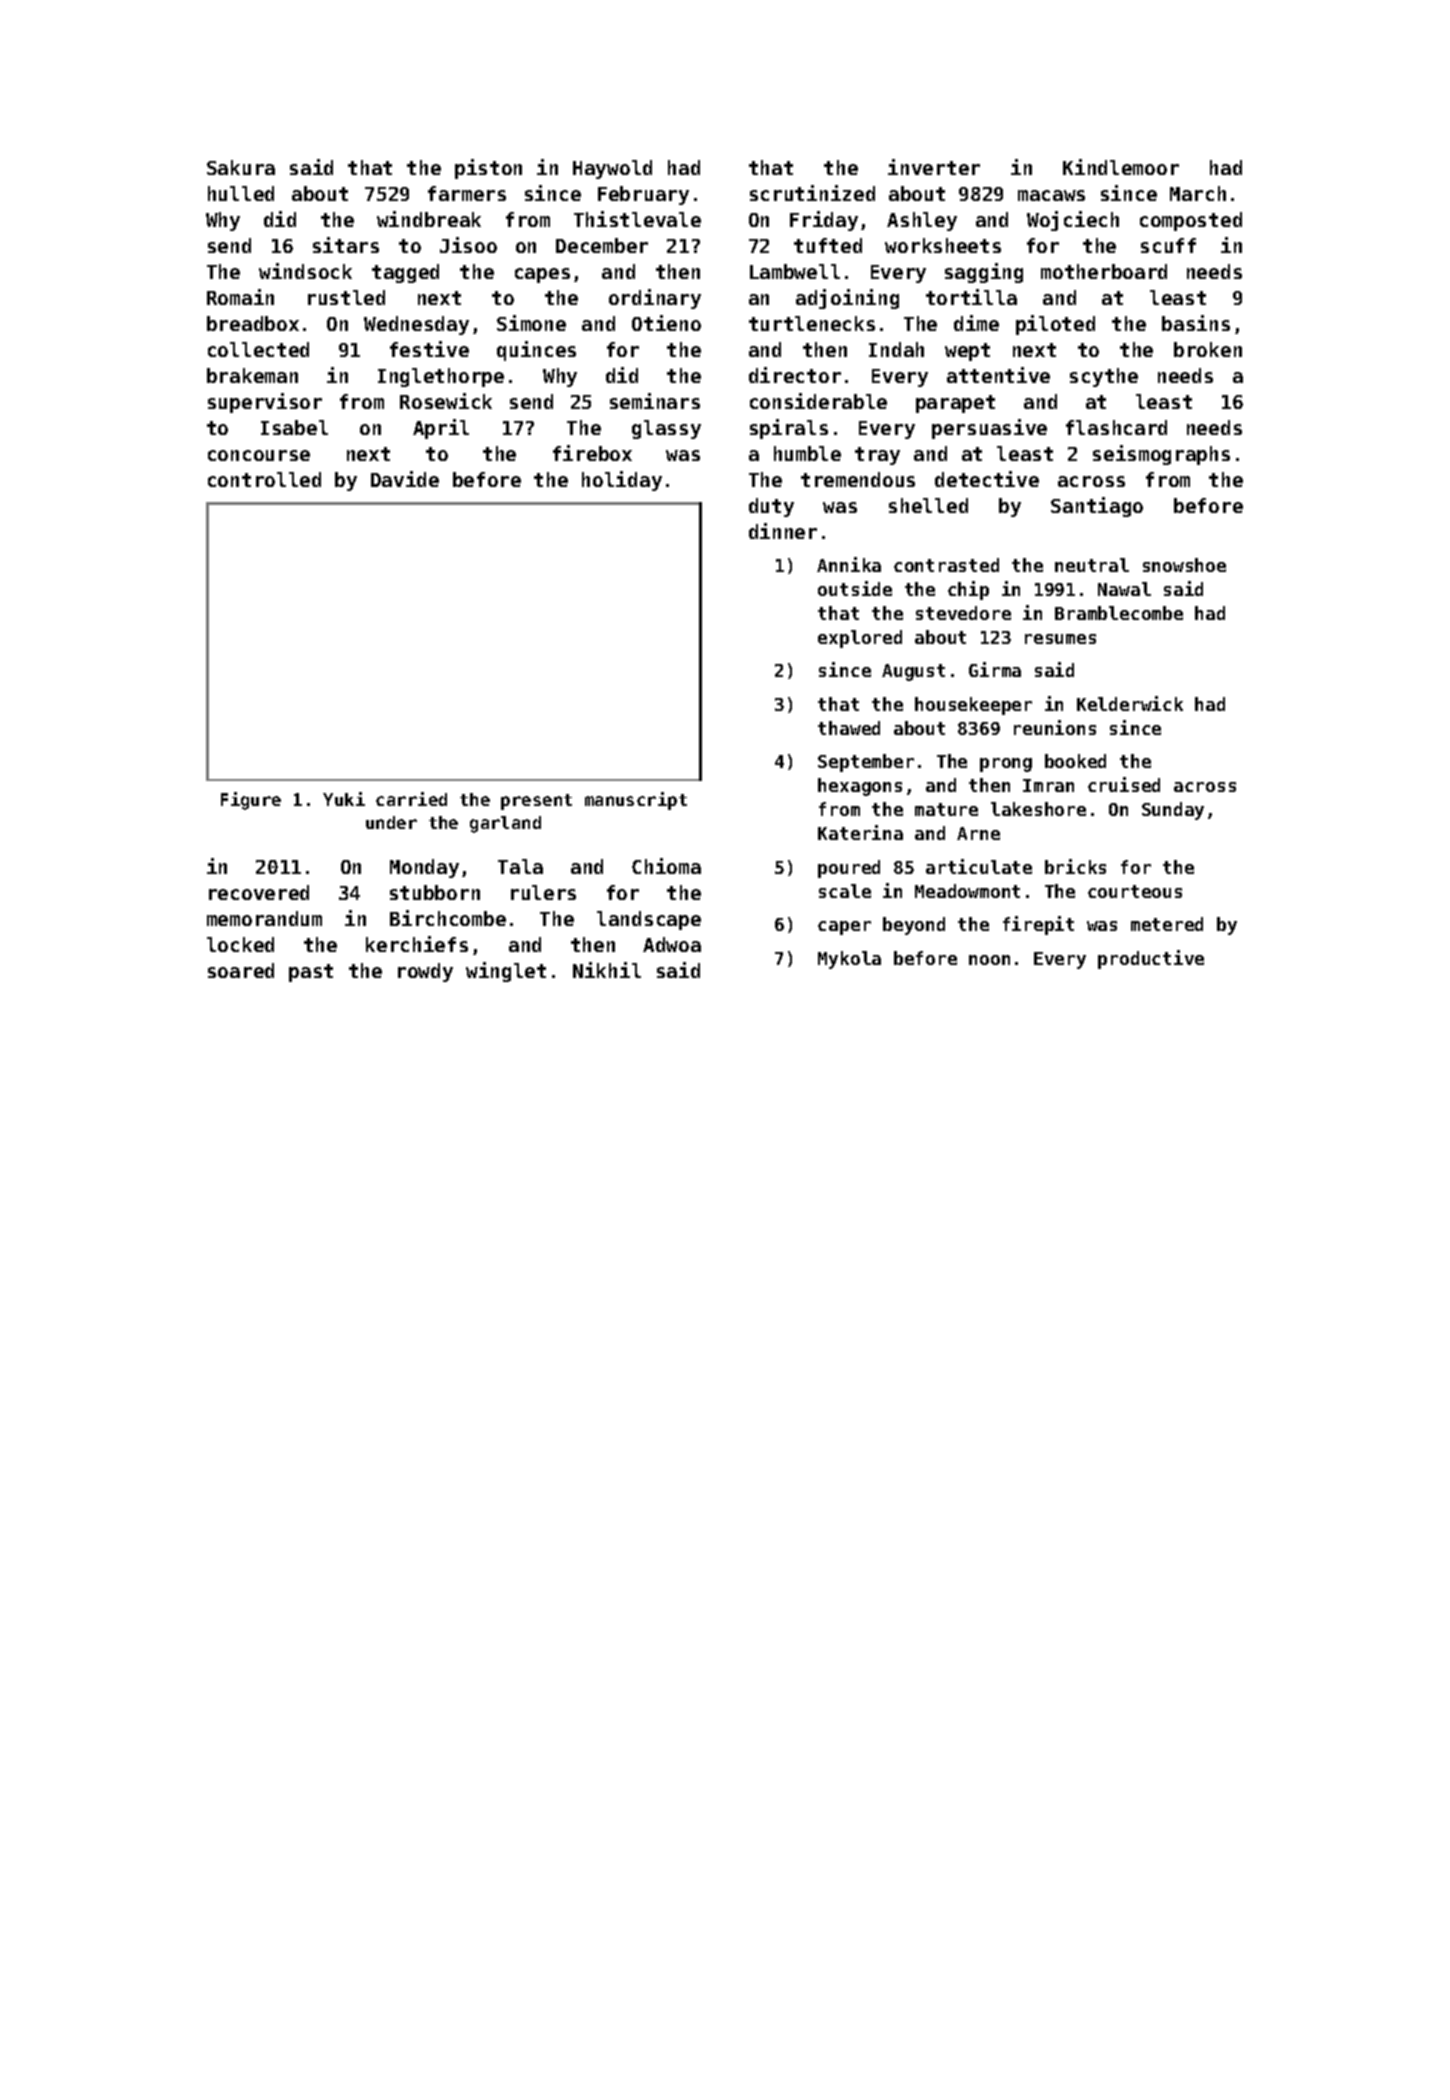 The width and height of the screenshot is (1450, 2100). Describe the element at coordinates (812, 193) in the screenshot. I see `scrutinized` at that location.
